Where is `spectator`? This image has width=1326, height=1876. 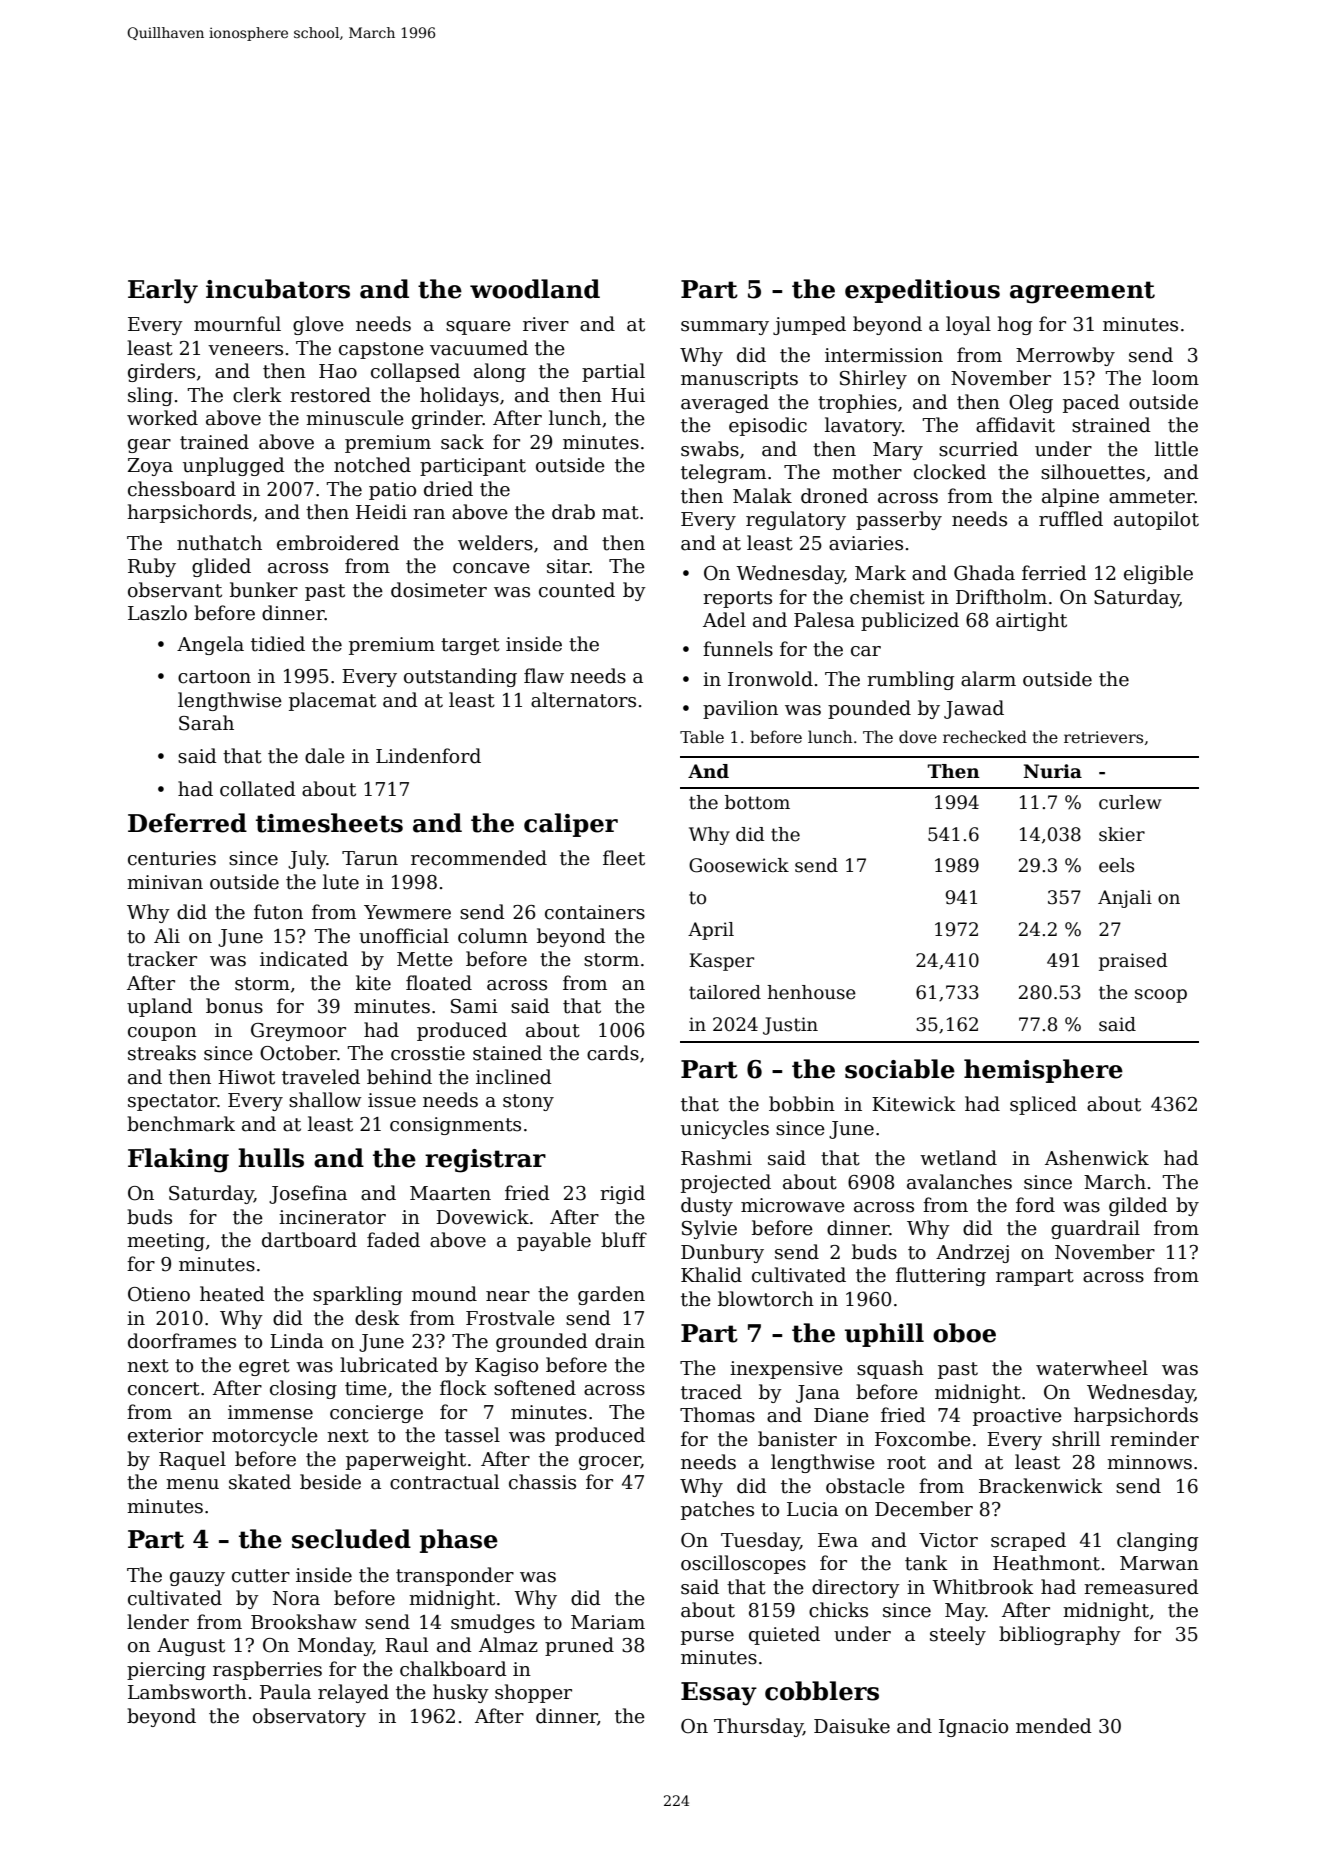
spectator is located at coordinates (172, 1102).
